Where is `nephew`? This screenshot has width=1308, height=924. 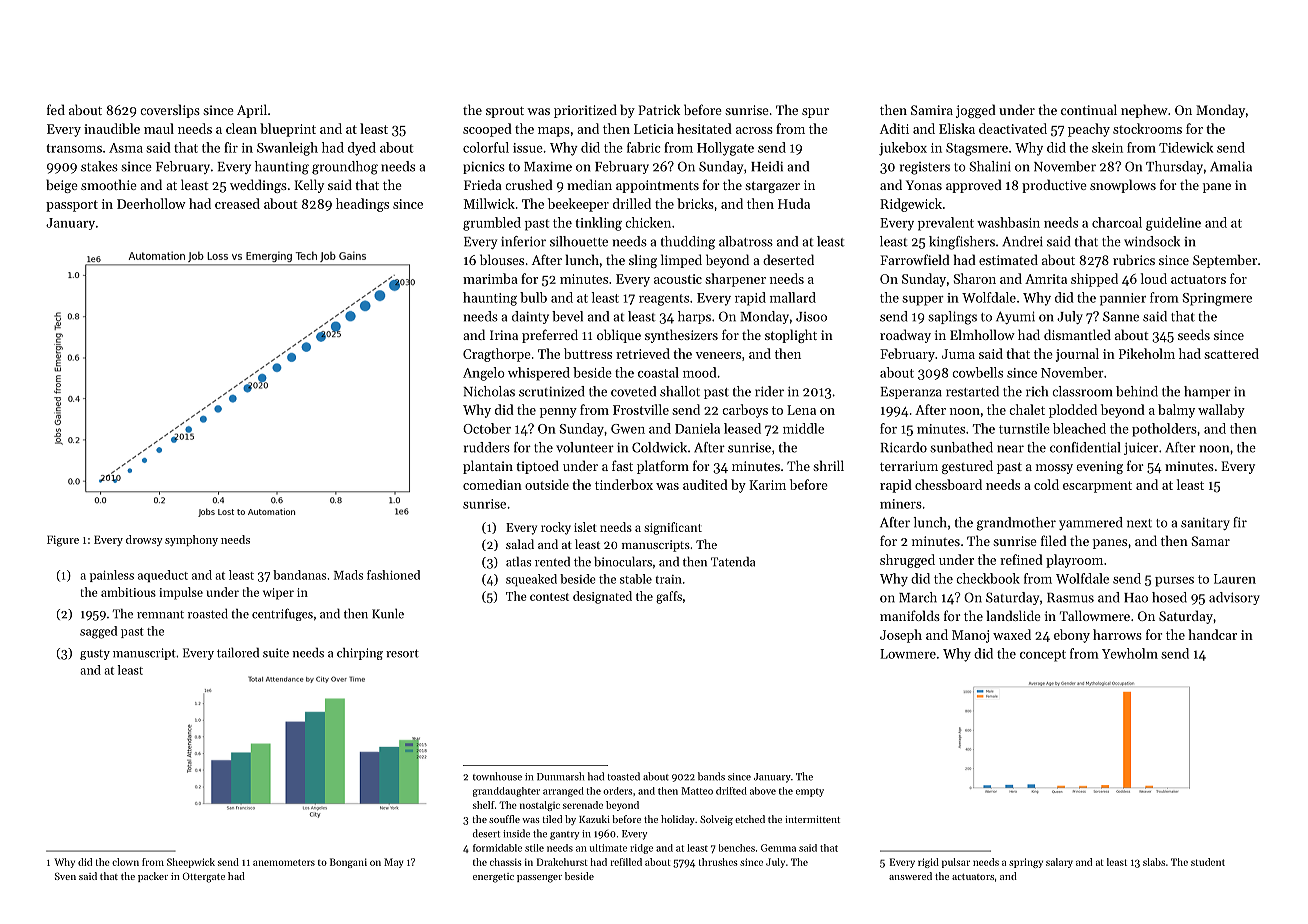
nephew is located at coordinates (1144, 111).
